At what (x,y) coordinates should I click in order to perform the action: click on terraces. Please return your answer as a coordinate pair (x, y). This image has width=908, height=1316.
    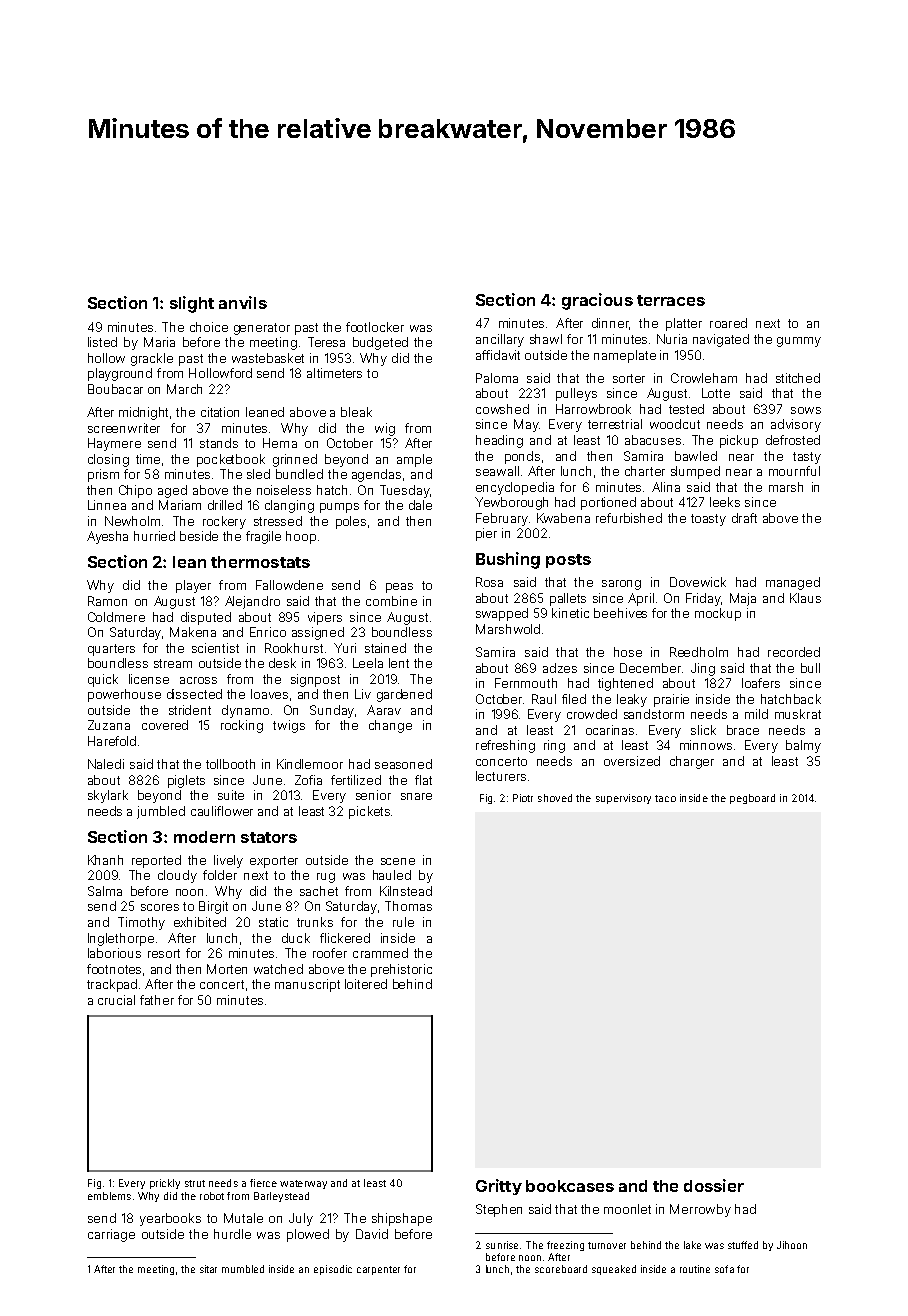
    Looking at the image, I should click on (671, 300).
